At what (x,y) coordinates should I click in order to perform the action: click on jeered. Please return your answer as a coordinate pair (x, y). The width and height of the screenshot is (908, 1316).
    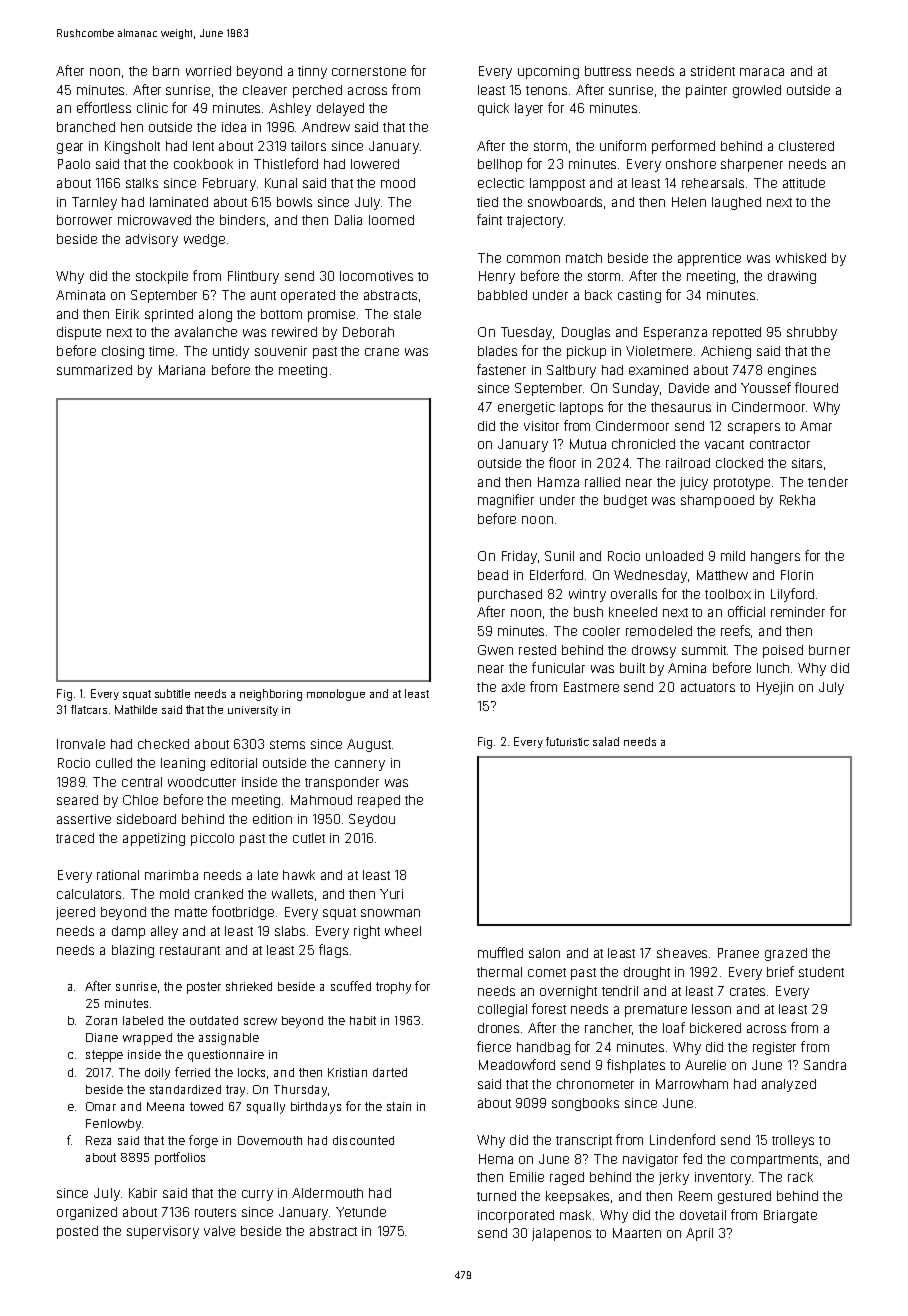
    Looking at the image, I should click on (75, 913).
